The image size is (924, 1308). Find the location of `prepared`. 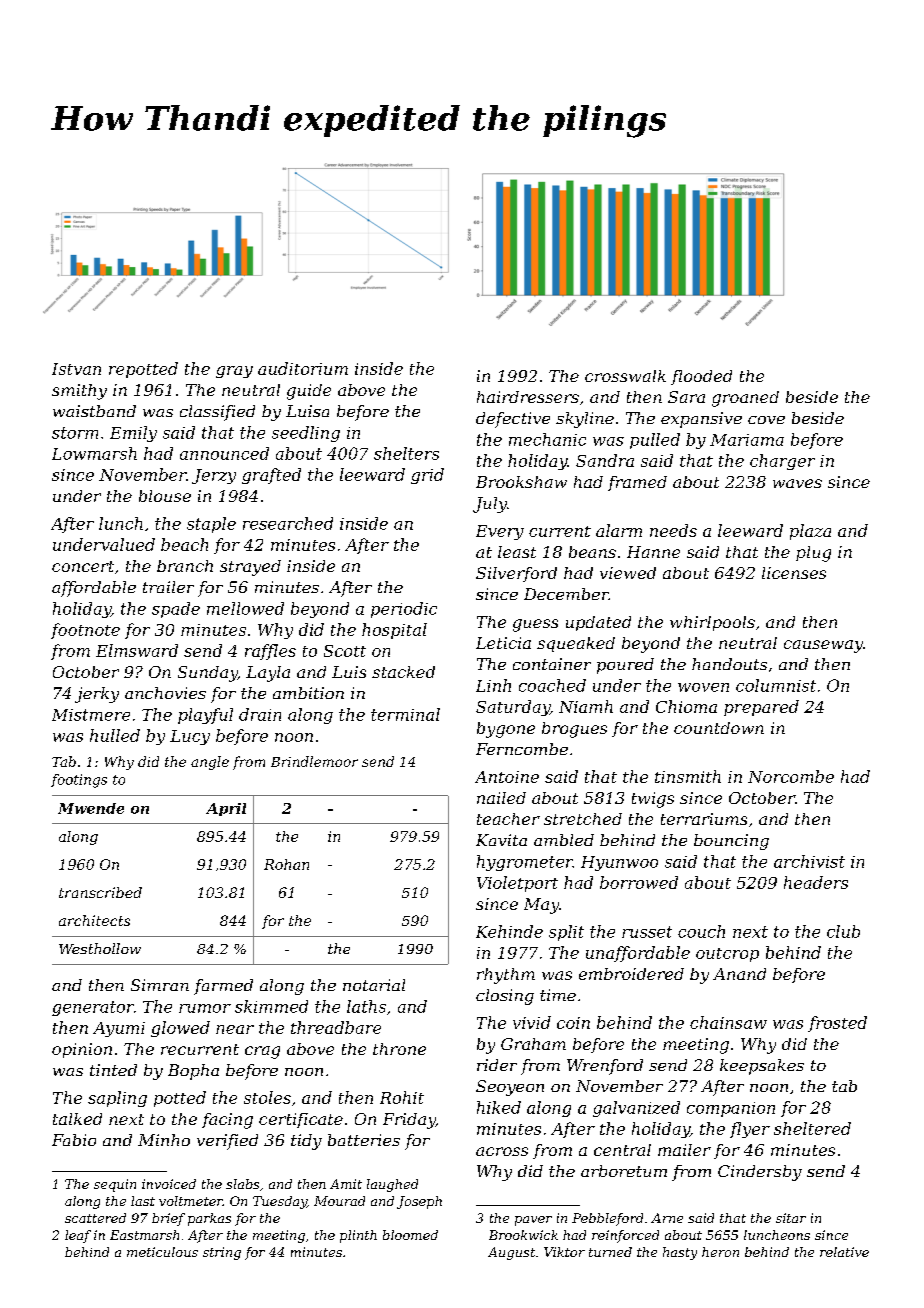

prepared is located at coordinates (761, 708).
